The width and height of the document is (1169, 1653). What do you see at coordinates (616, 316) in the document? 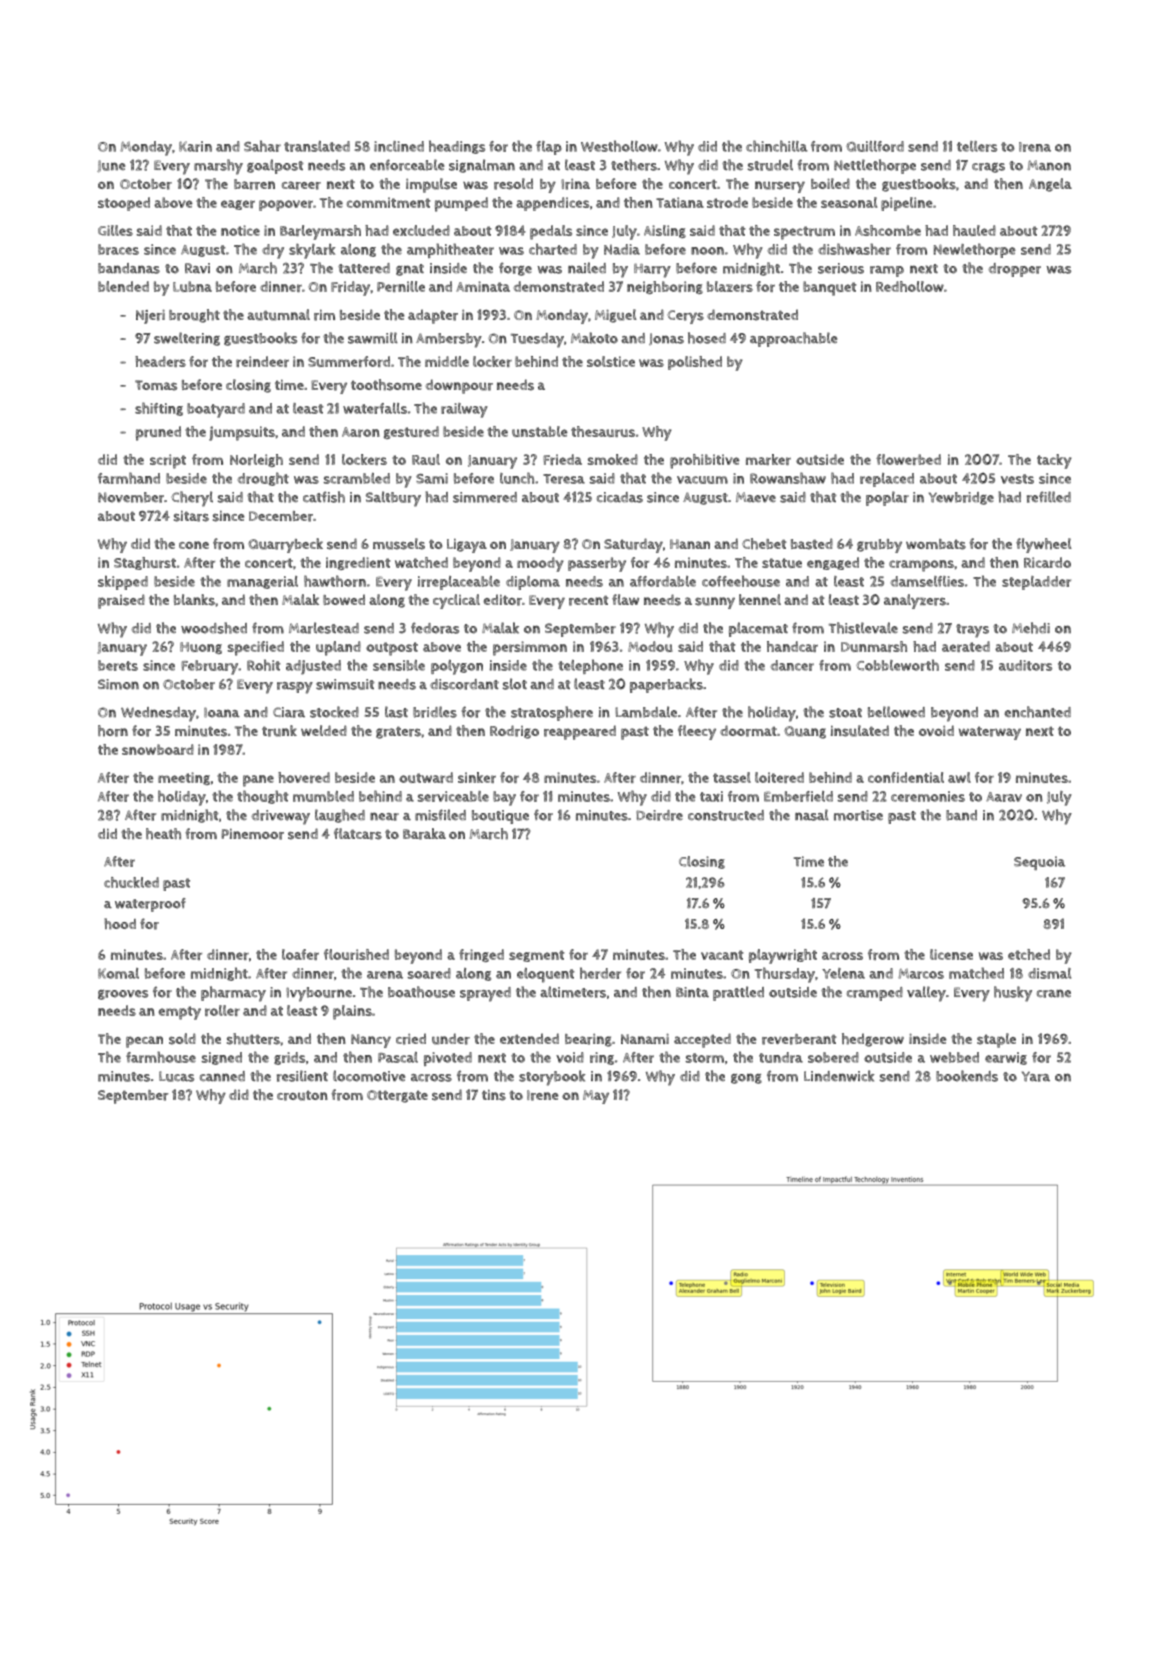
I see `Miguel` at bounding box center [616, 316].
